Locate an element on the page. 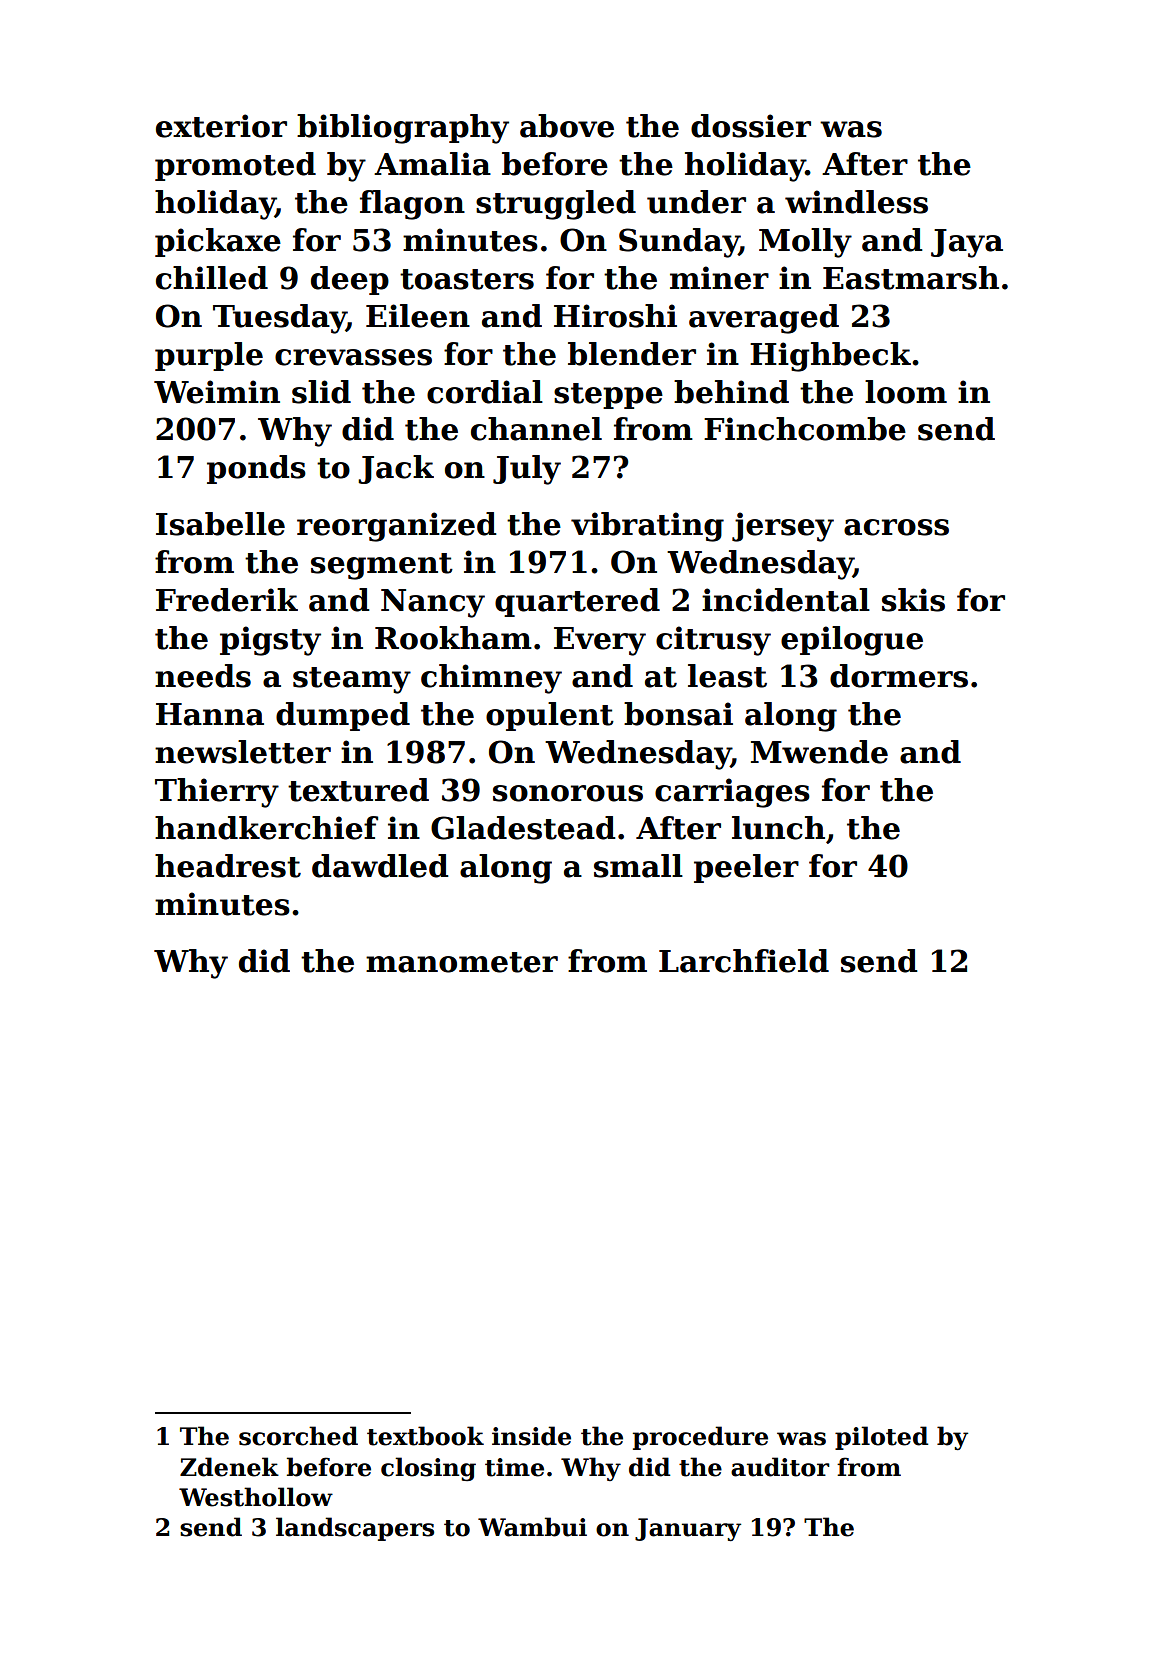 The image size is (1165, 1654). Larchfield is located at coordinates (744, 961).
